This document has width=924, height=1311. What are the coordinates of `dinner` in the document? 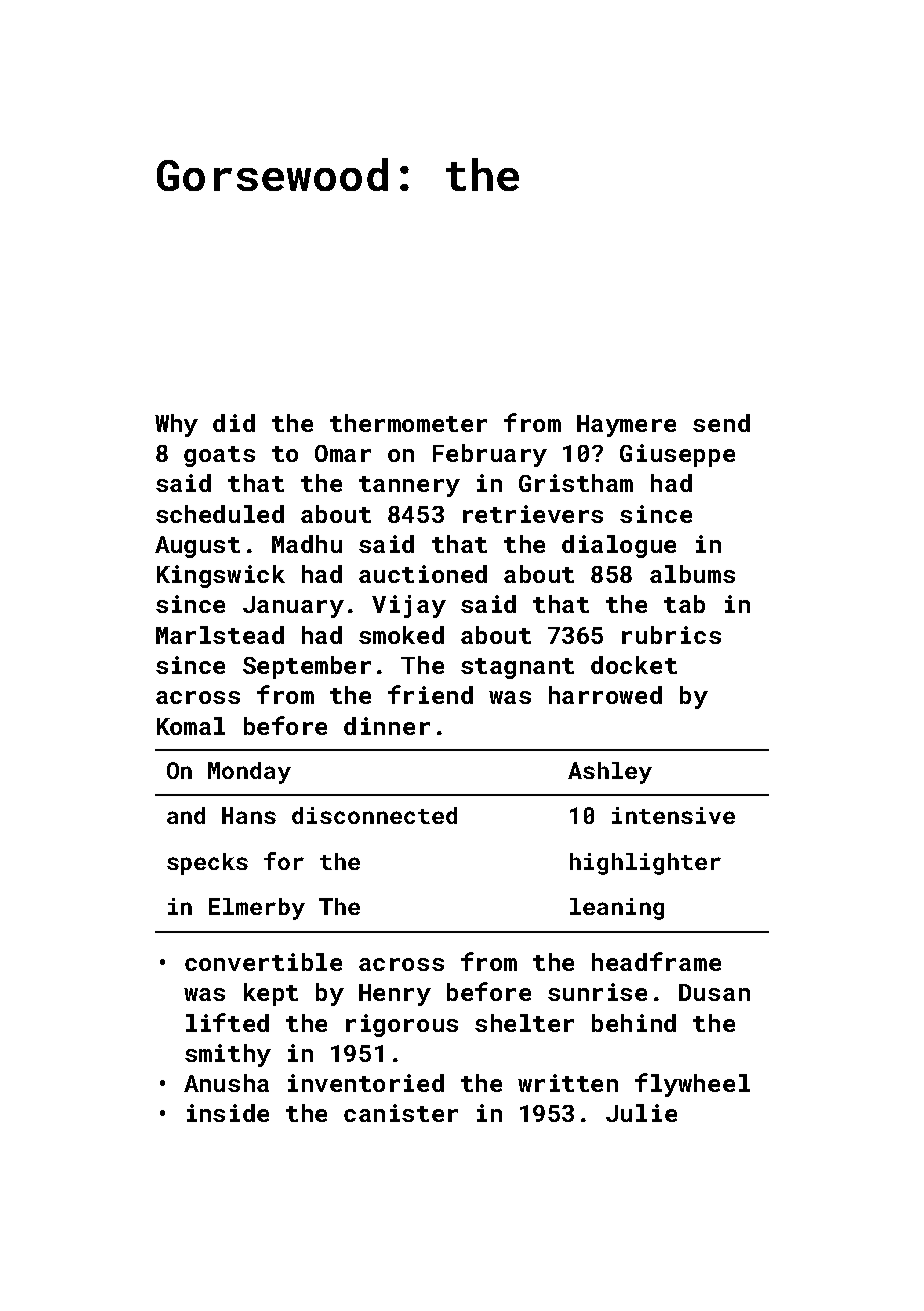 It's located at (387, 726).
